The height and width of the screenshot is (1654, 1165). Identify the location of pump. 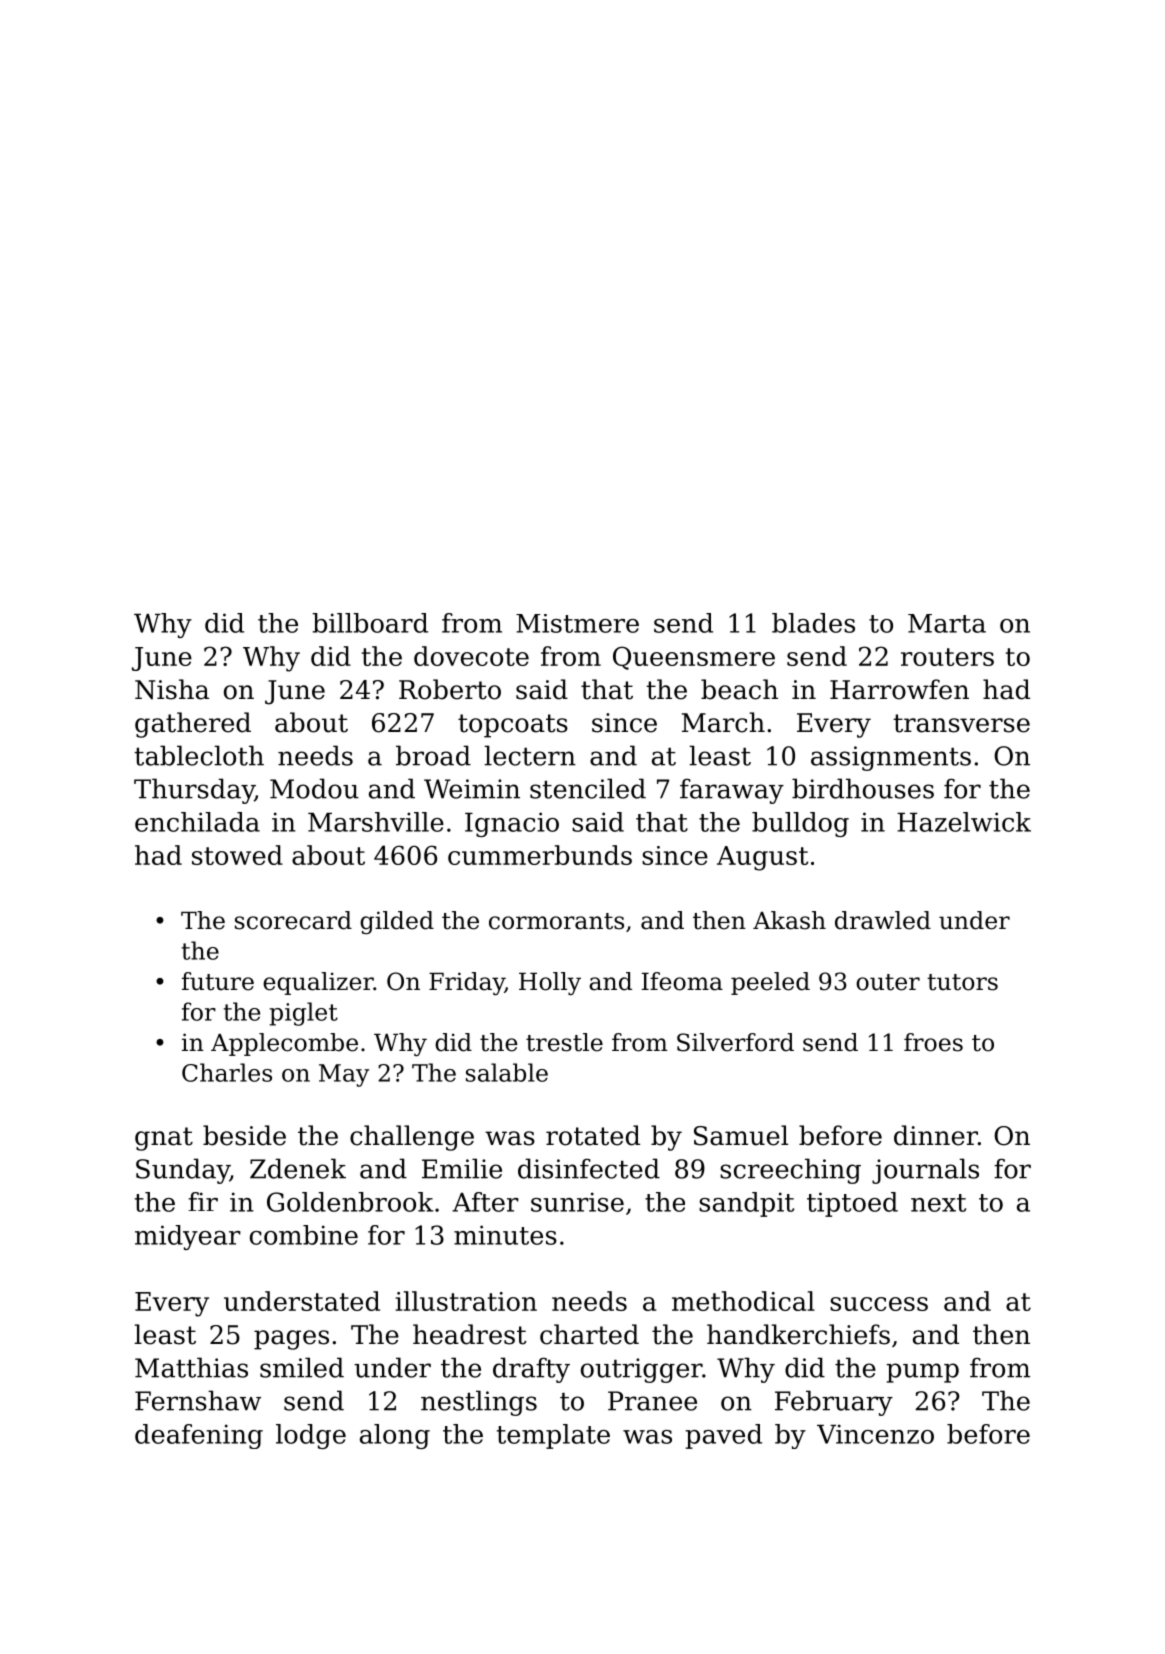
(922, 1373).
